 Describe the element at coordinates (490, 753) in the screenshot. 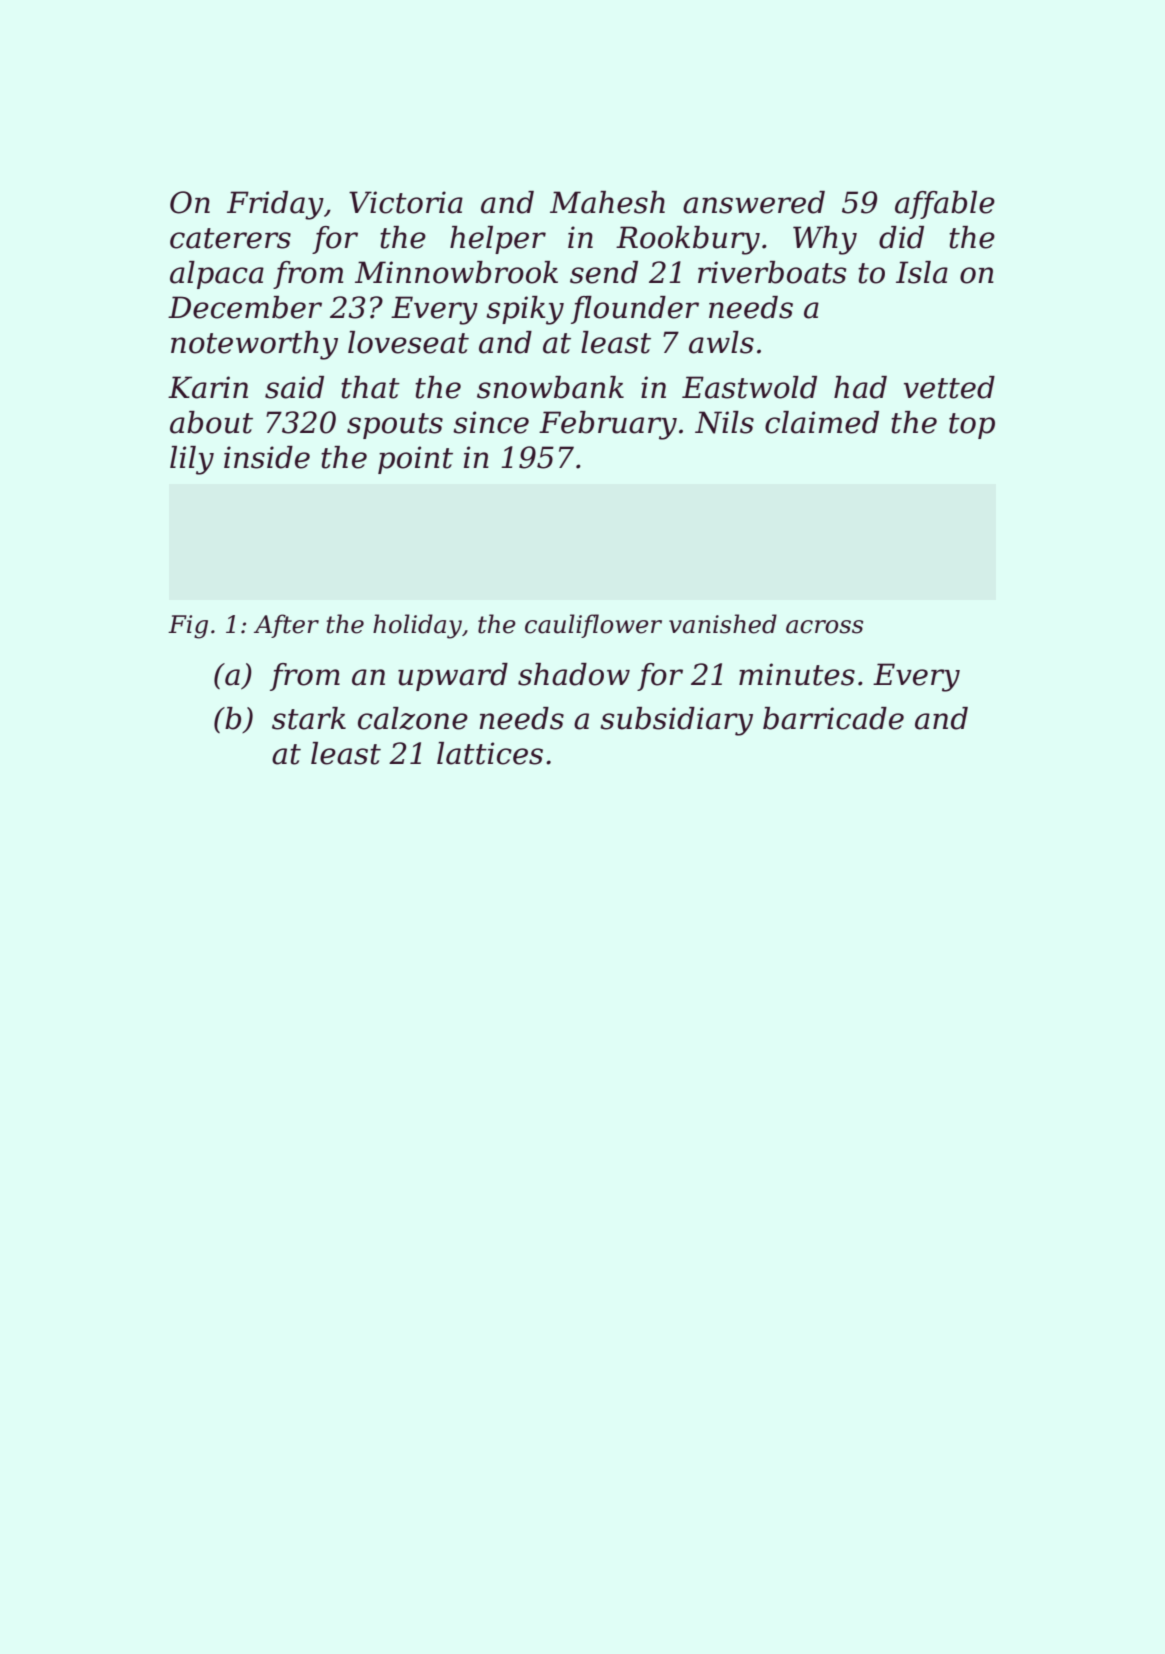

I see `lattices` at that location.
